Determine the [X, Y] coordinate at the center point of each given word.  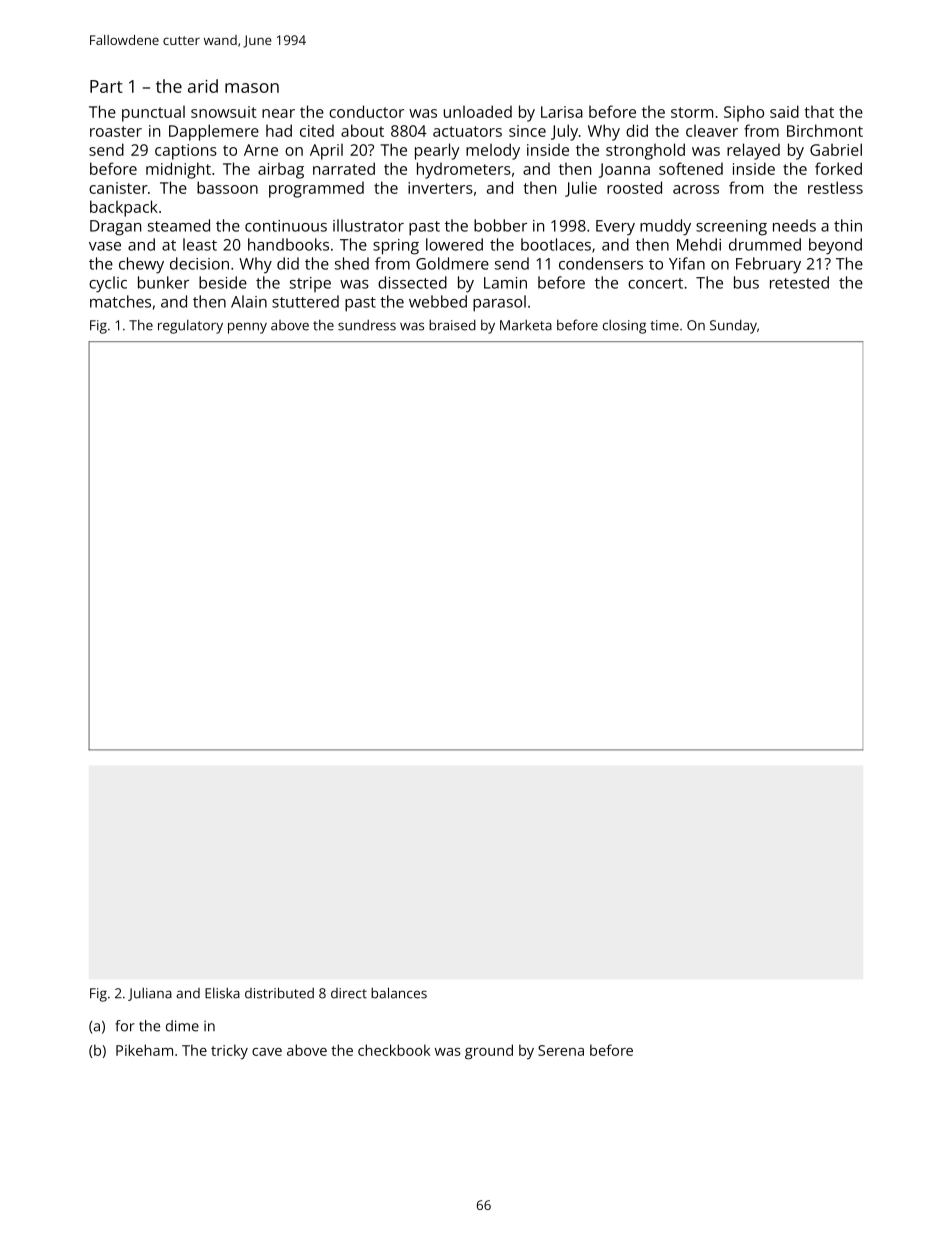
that [819, 112]
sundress [367, 325]
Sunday [733, 327]
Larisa [562, 112]
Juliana [150, 994]
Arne [261, 150]
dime [182, 1026]
